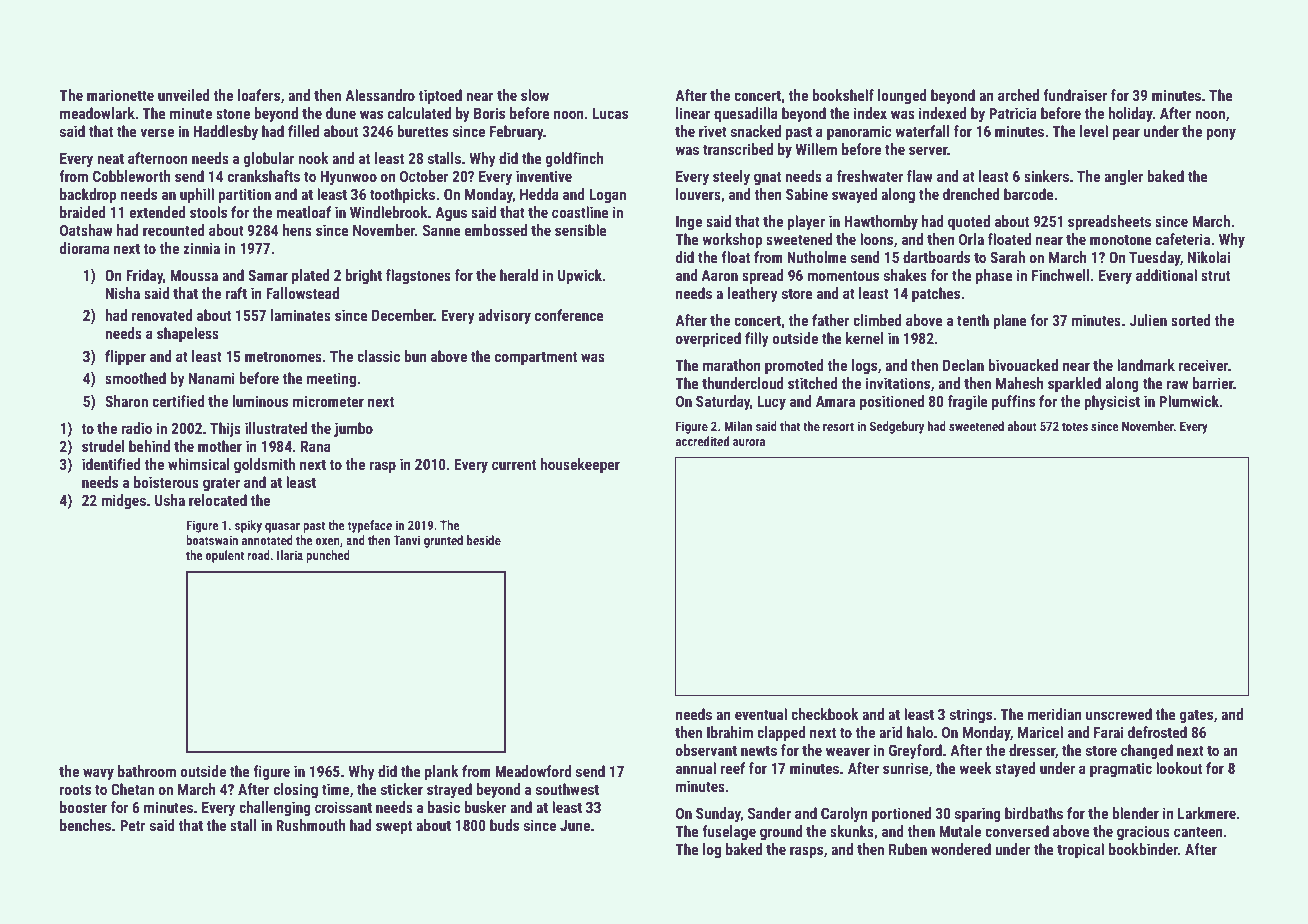 This document has height=924, width=1308. I want to click on compartment, so click(536, 358).
